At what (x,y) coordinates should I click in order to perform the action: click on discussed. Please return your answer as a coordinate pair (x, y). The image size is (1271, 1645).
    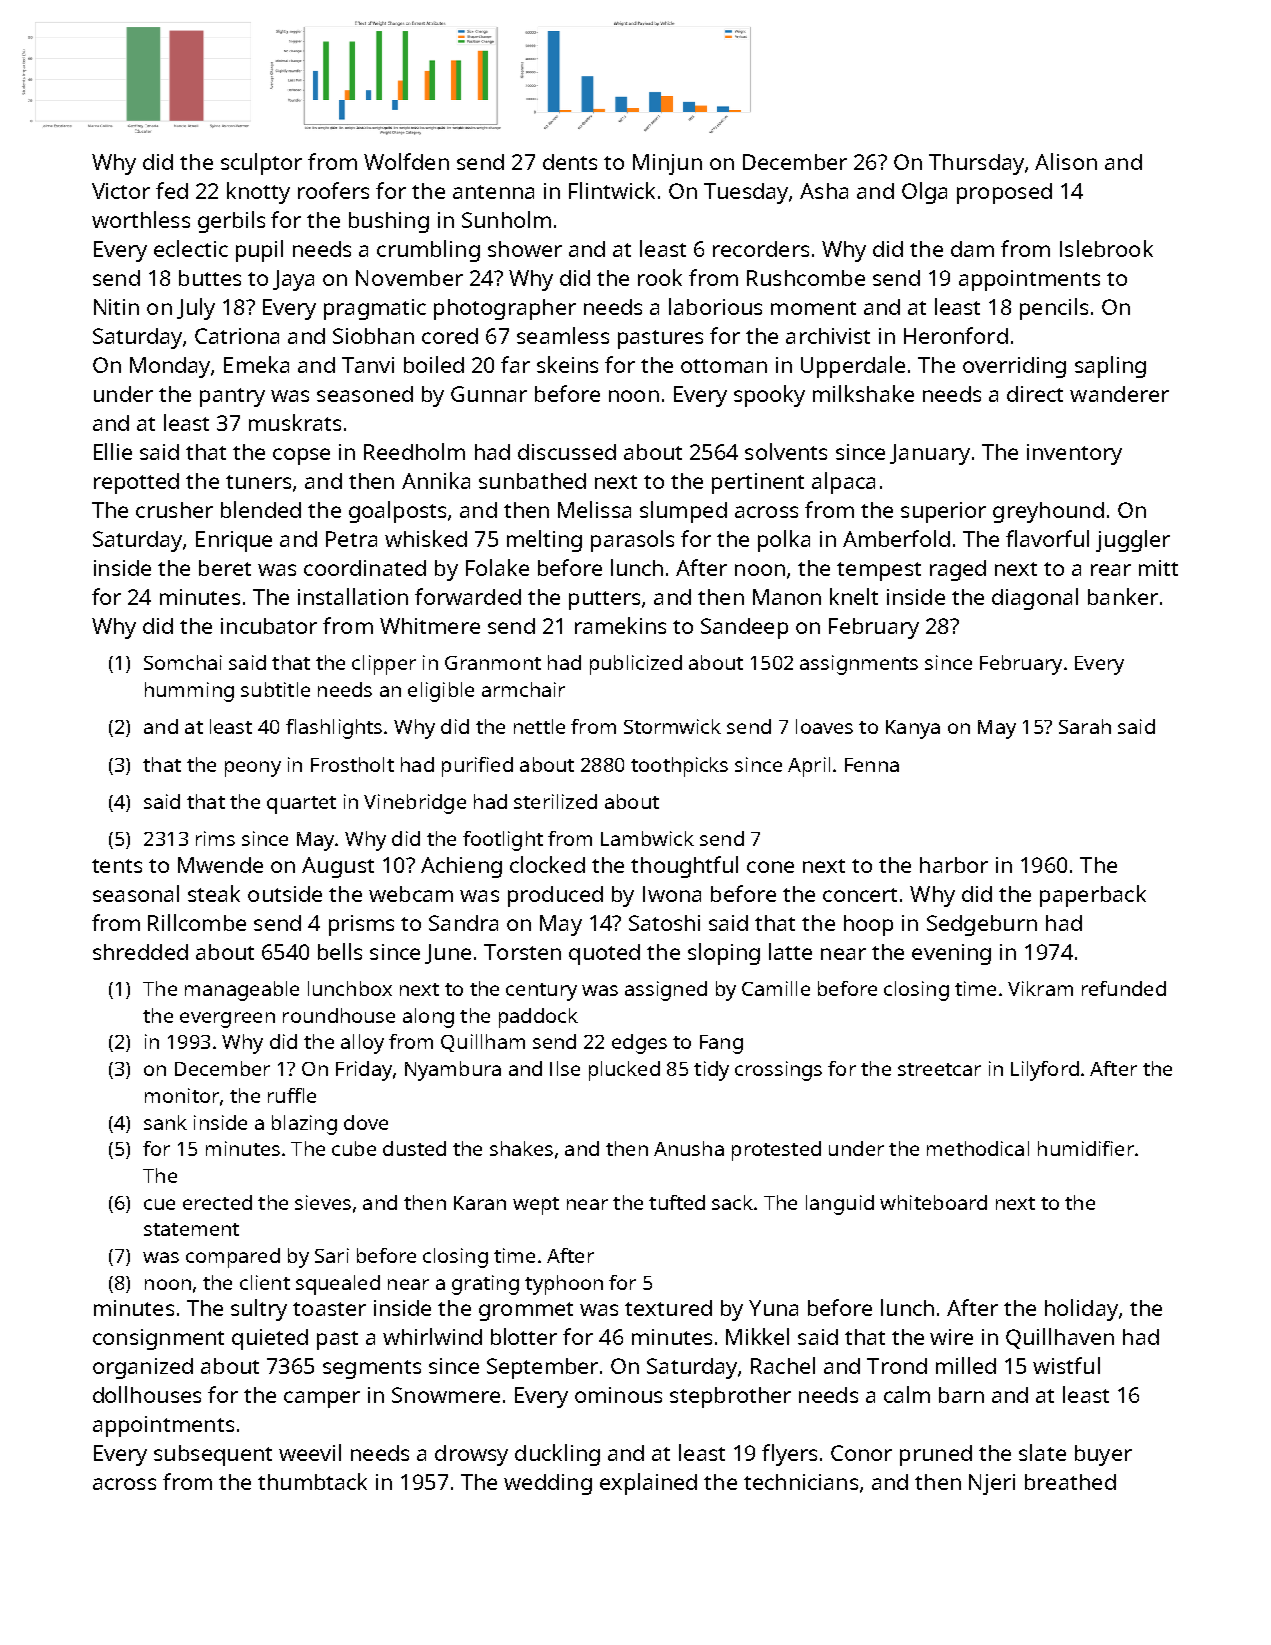
    Looking at the image, I should click on (567, 452).
